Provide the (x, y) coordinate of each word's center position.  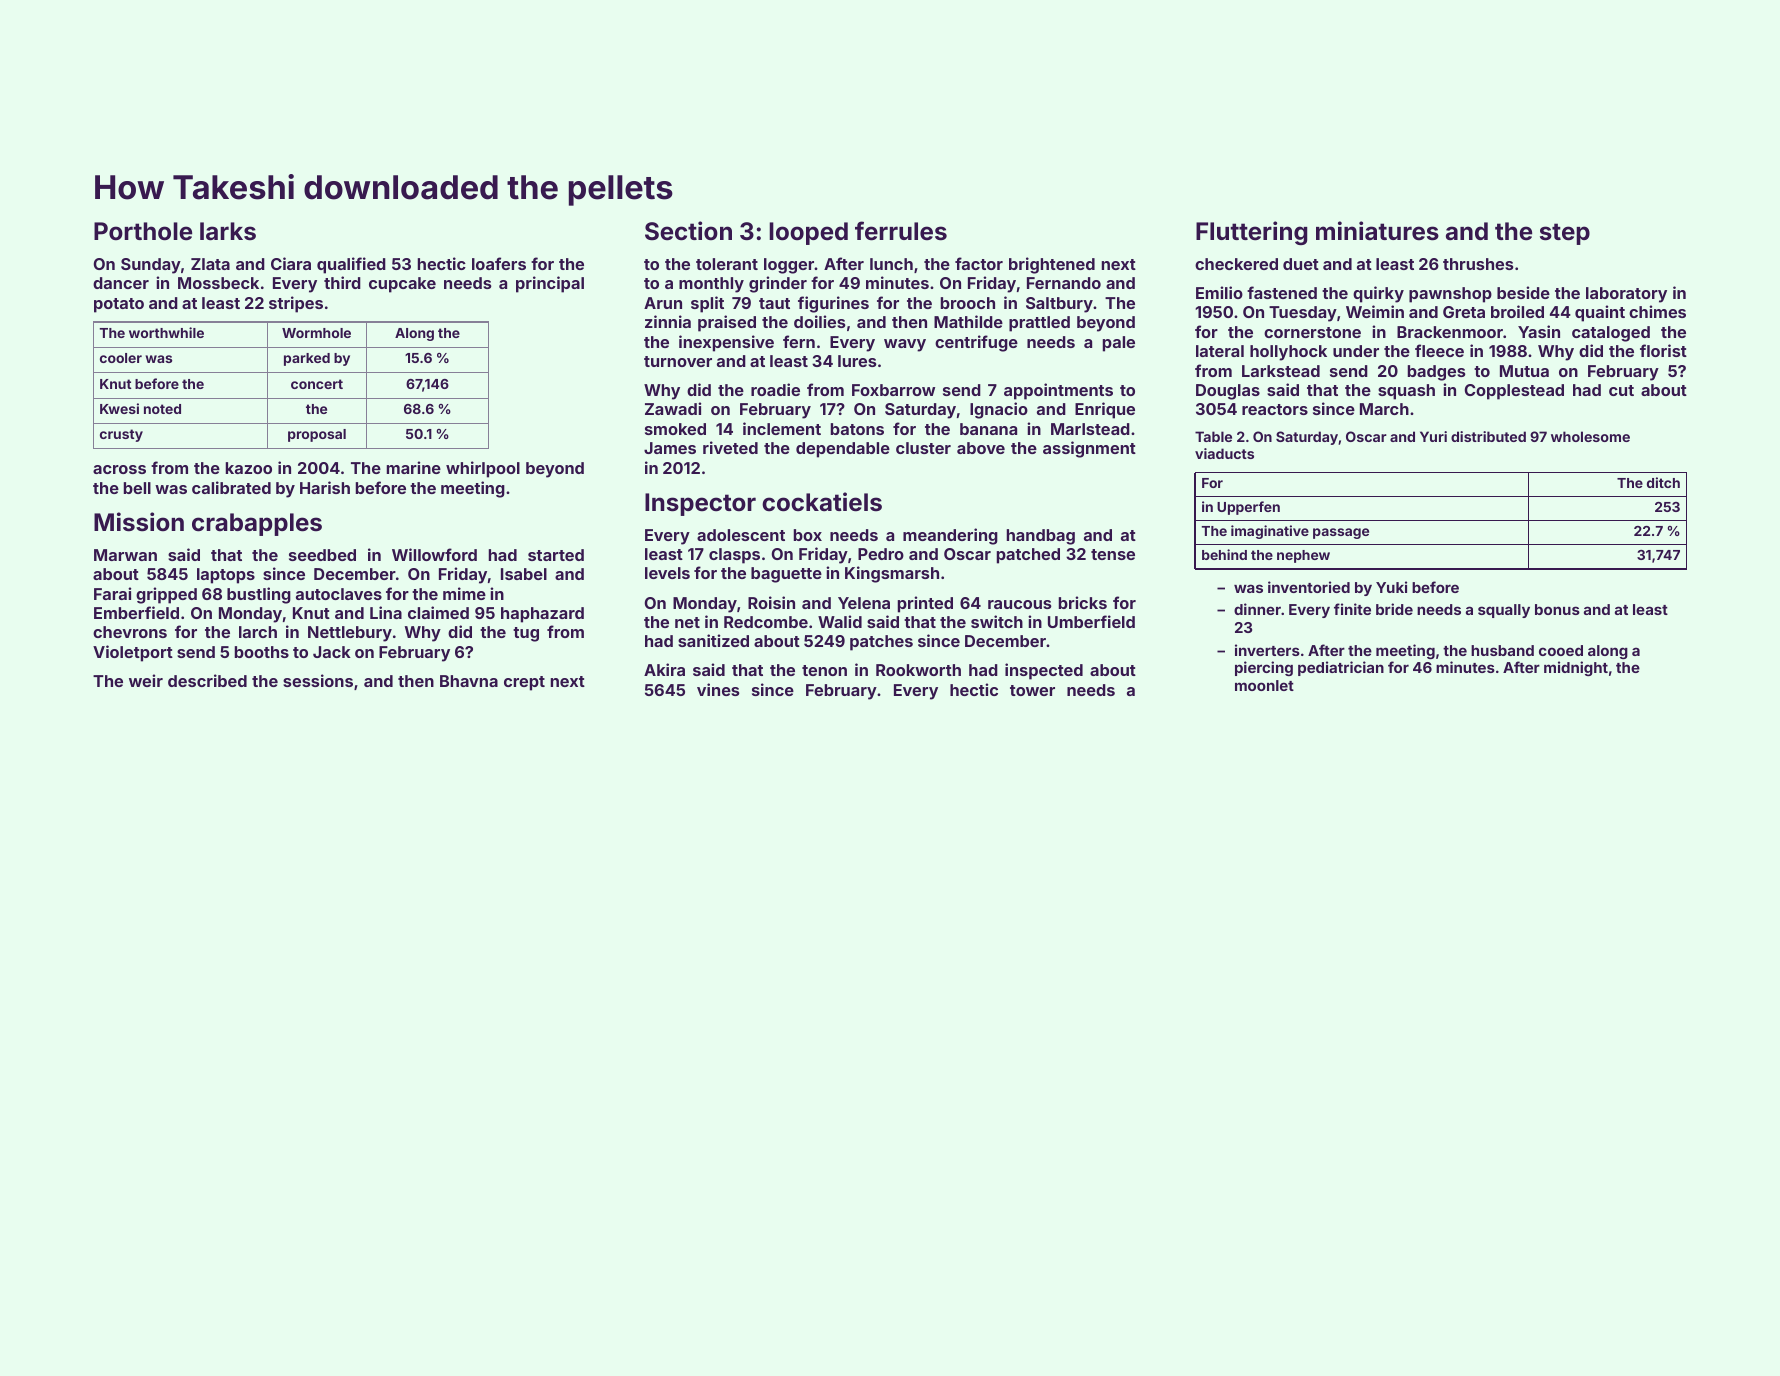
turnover (678, 361)
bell (137, 488)
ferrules (901, 231)
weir (146, 680)
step (1565, 234)
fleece (1439, 350)
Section (688, 231)
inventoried (1309, 587)
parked (307, 359)
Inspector (700, 504)
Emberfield (136, 612)
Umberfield (1091, 621)
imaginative (1270, 532)
